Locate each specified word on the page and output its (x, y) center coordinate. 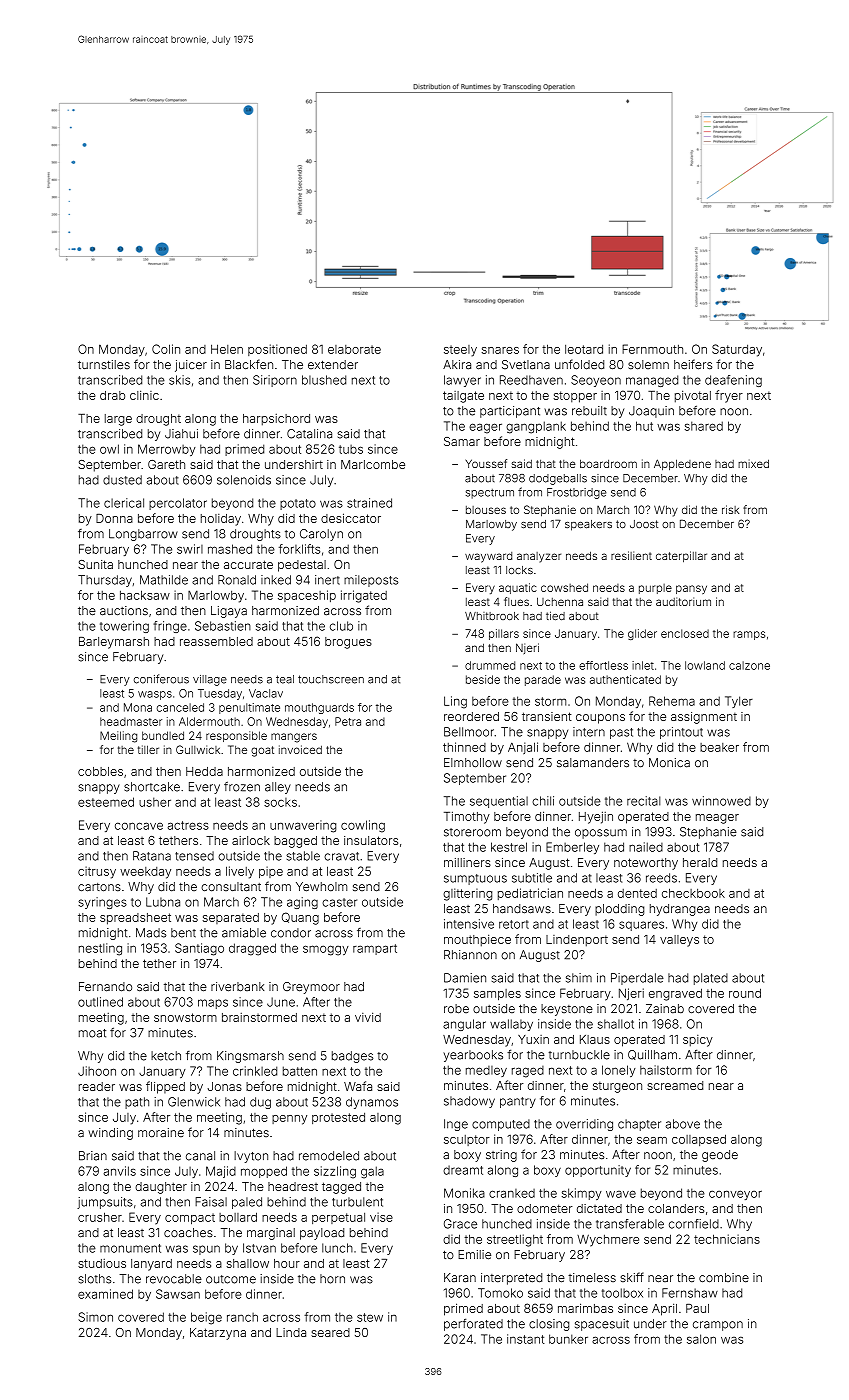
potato (298, 504)
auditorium (683, 601)
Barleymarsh (114, 643)
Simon (95, 1317)
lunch (337, 1248)
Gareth (166, 464)
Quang (300, 918)
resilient (631, 555)
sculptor (467, 1140)
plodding (619, 910)
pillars (504, 634)
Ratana (152, 856)
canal (200, 1156)
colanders (676, 1208)
